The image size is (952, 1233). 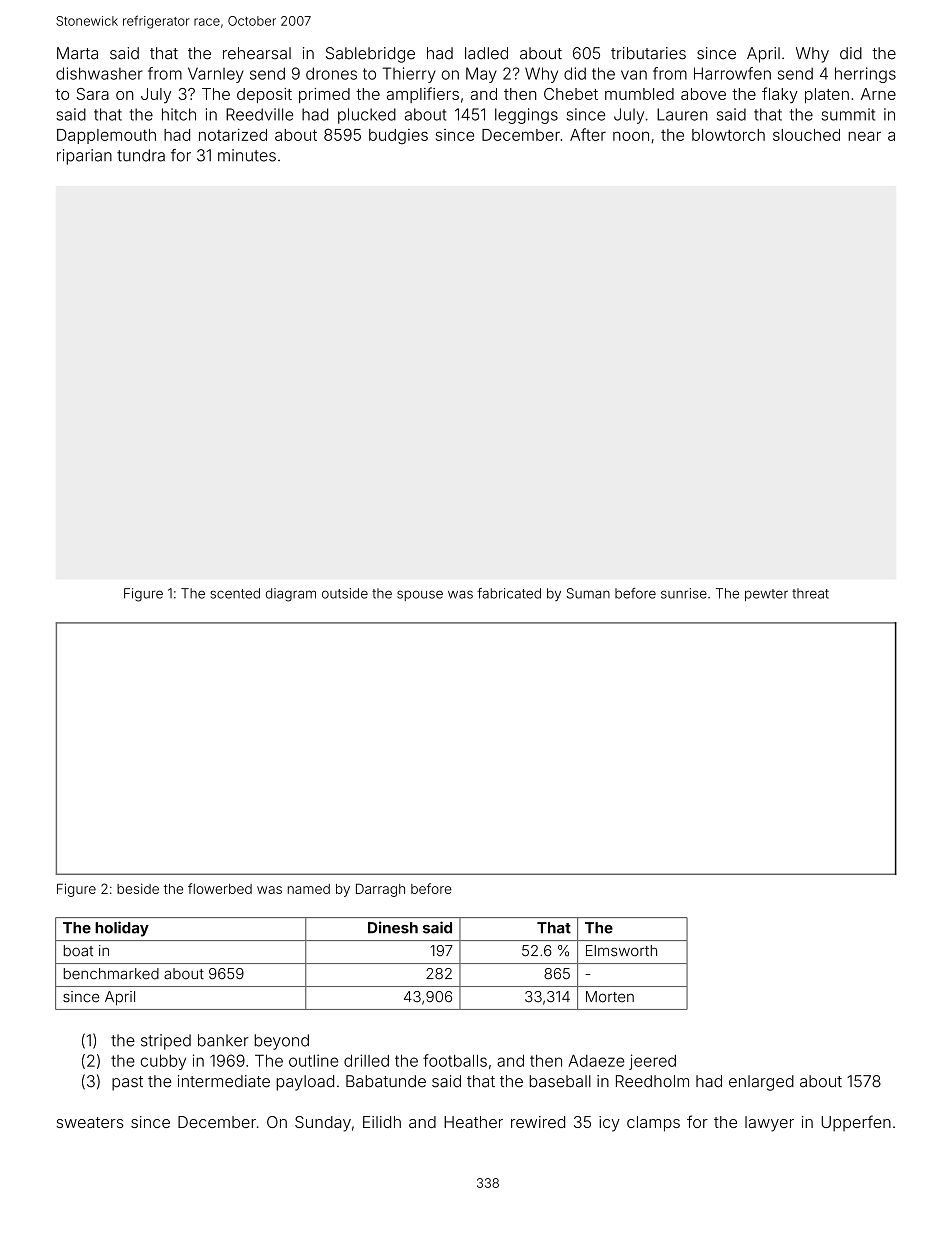 What do you see at coordinates (648, 53) in the screenshot?
I see `tributaries` at bounding box center [648, 53].
